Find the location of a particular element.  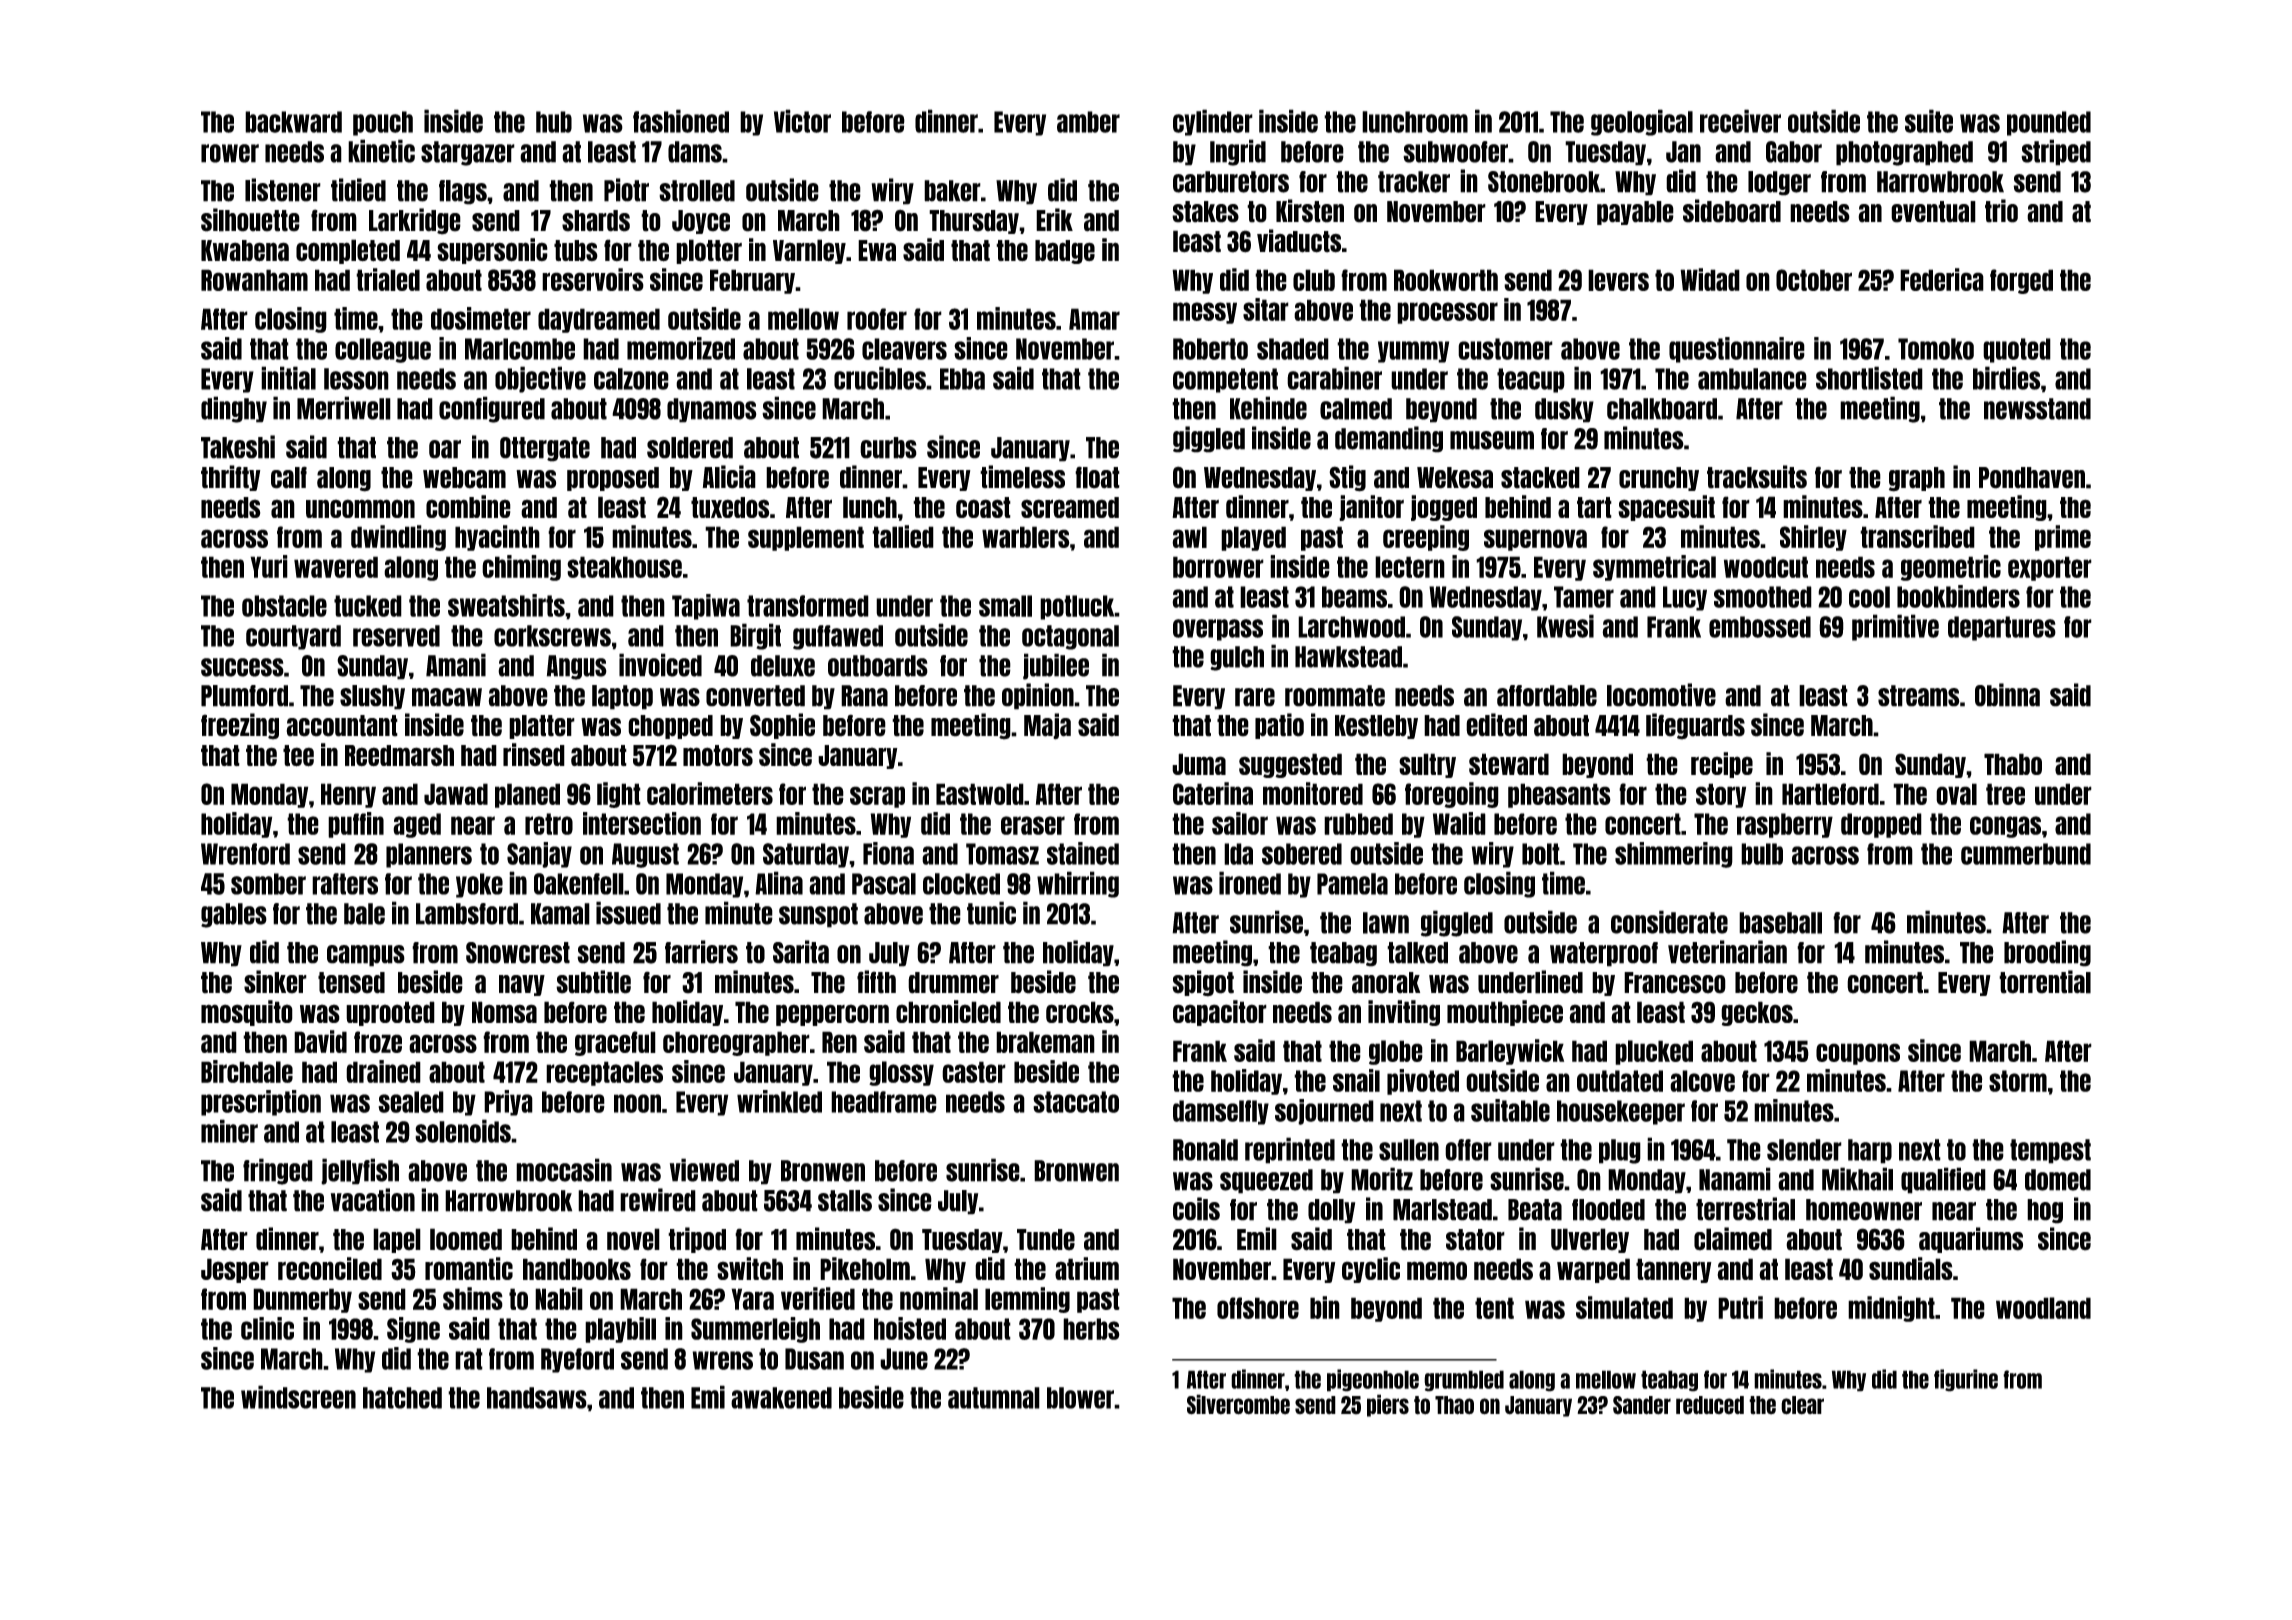

pouch is located at coordinates (383, 123).
